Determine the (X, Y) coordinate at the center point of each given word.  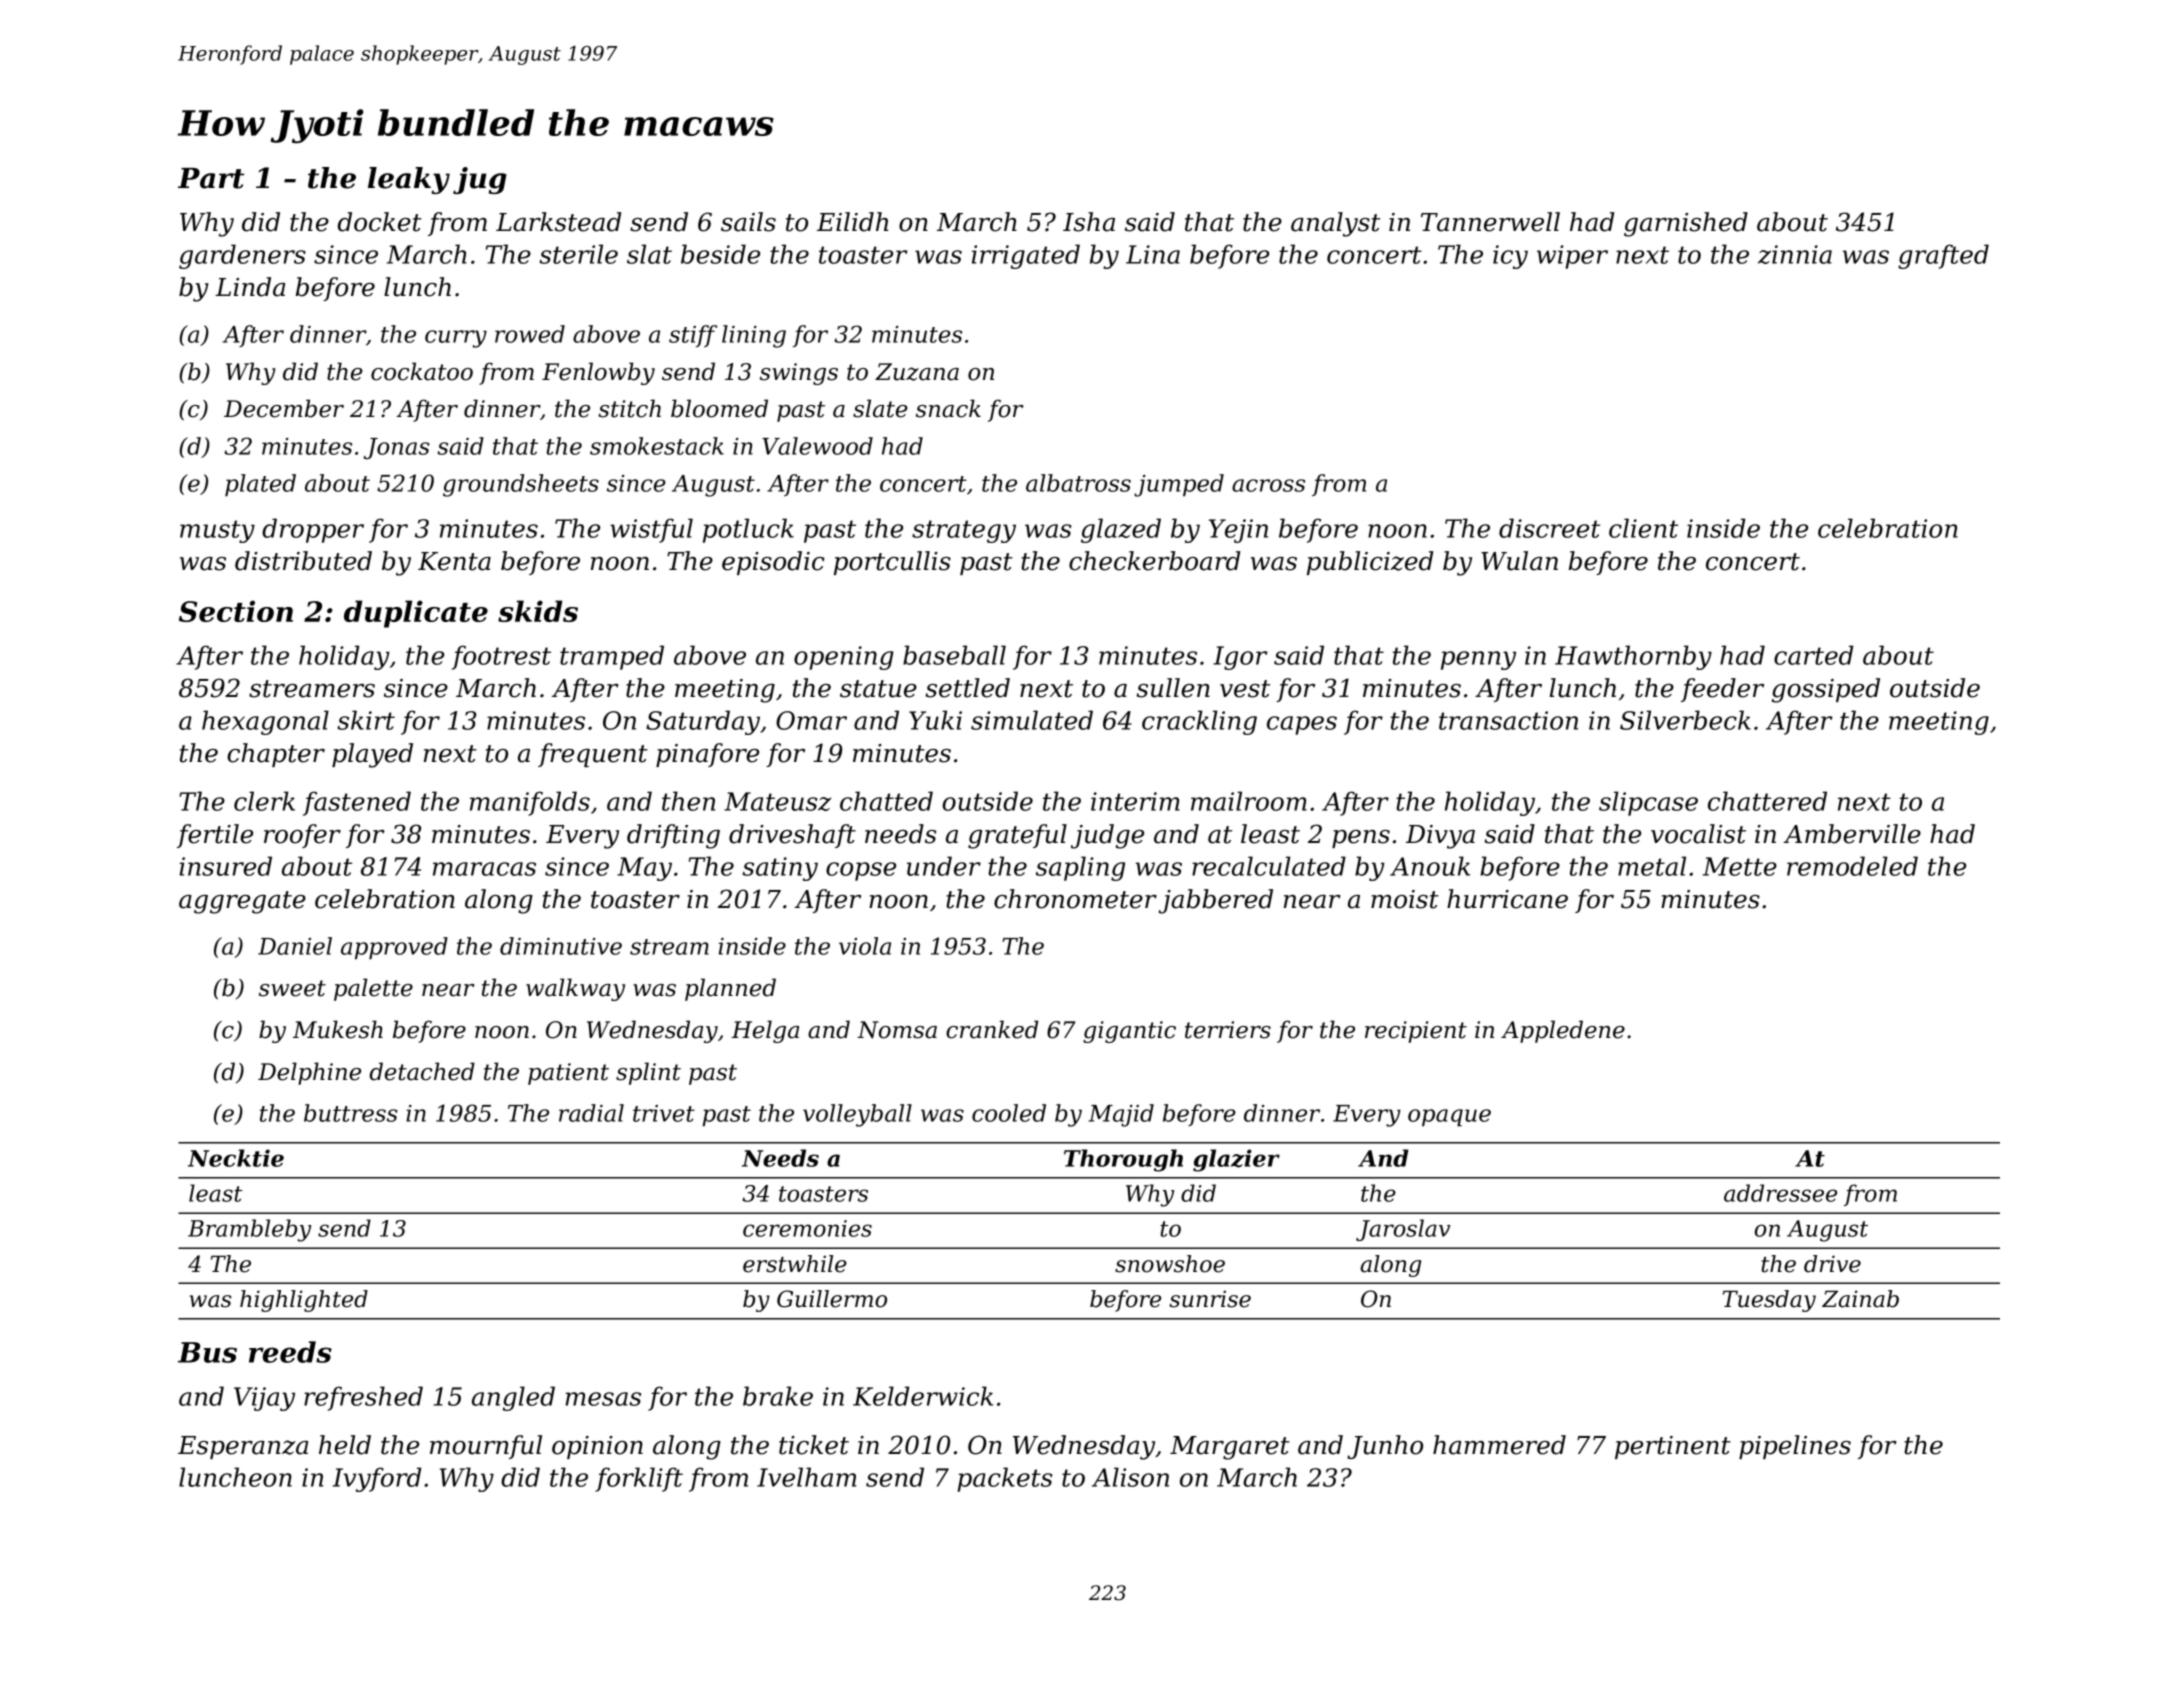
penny (1478, 660)
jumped (1179, 485)
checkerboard (1154, 561)
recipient (1416, 1032)
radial (591, 1113)
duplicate (416, 614)
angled (513, 1398)
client (1643, 528)
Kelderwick (923, 1396)
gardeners (242, 256)
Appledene (1563, 1031)
